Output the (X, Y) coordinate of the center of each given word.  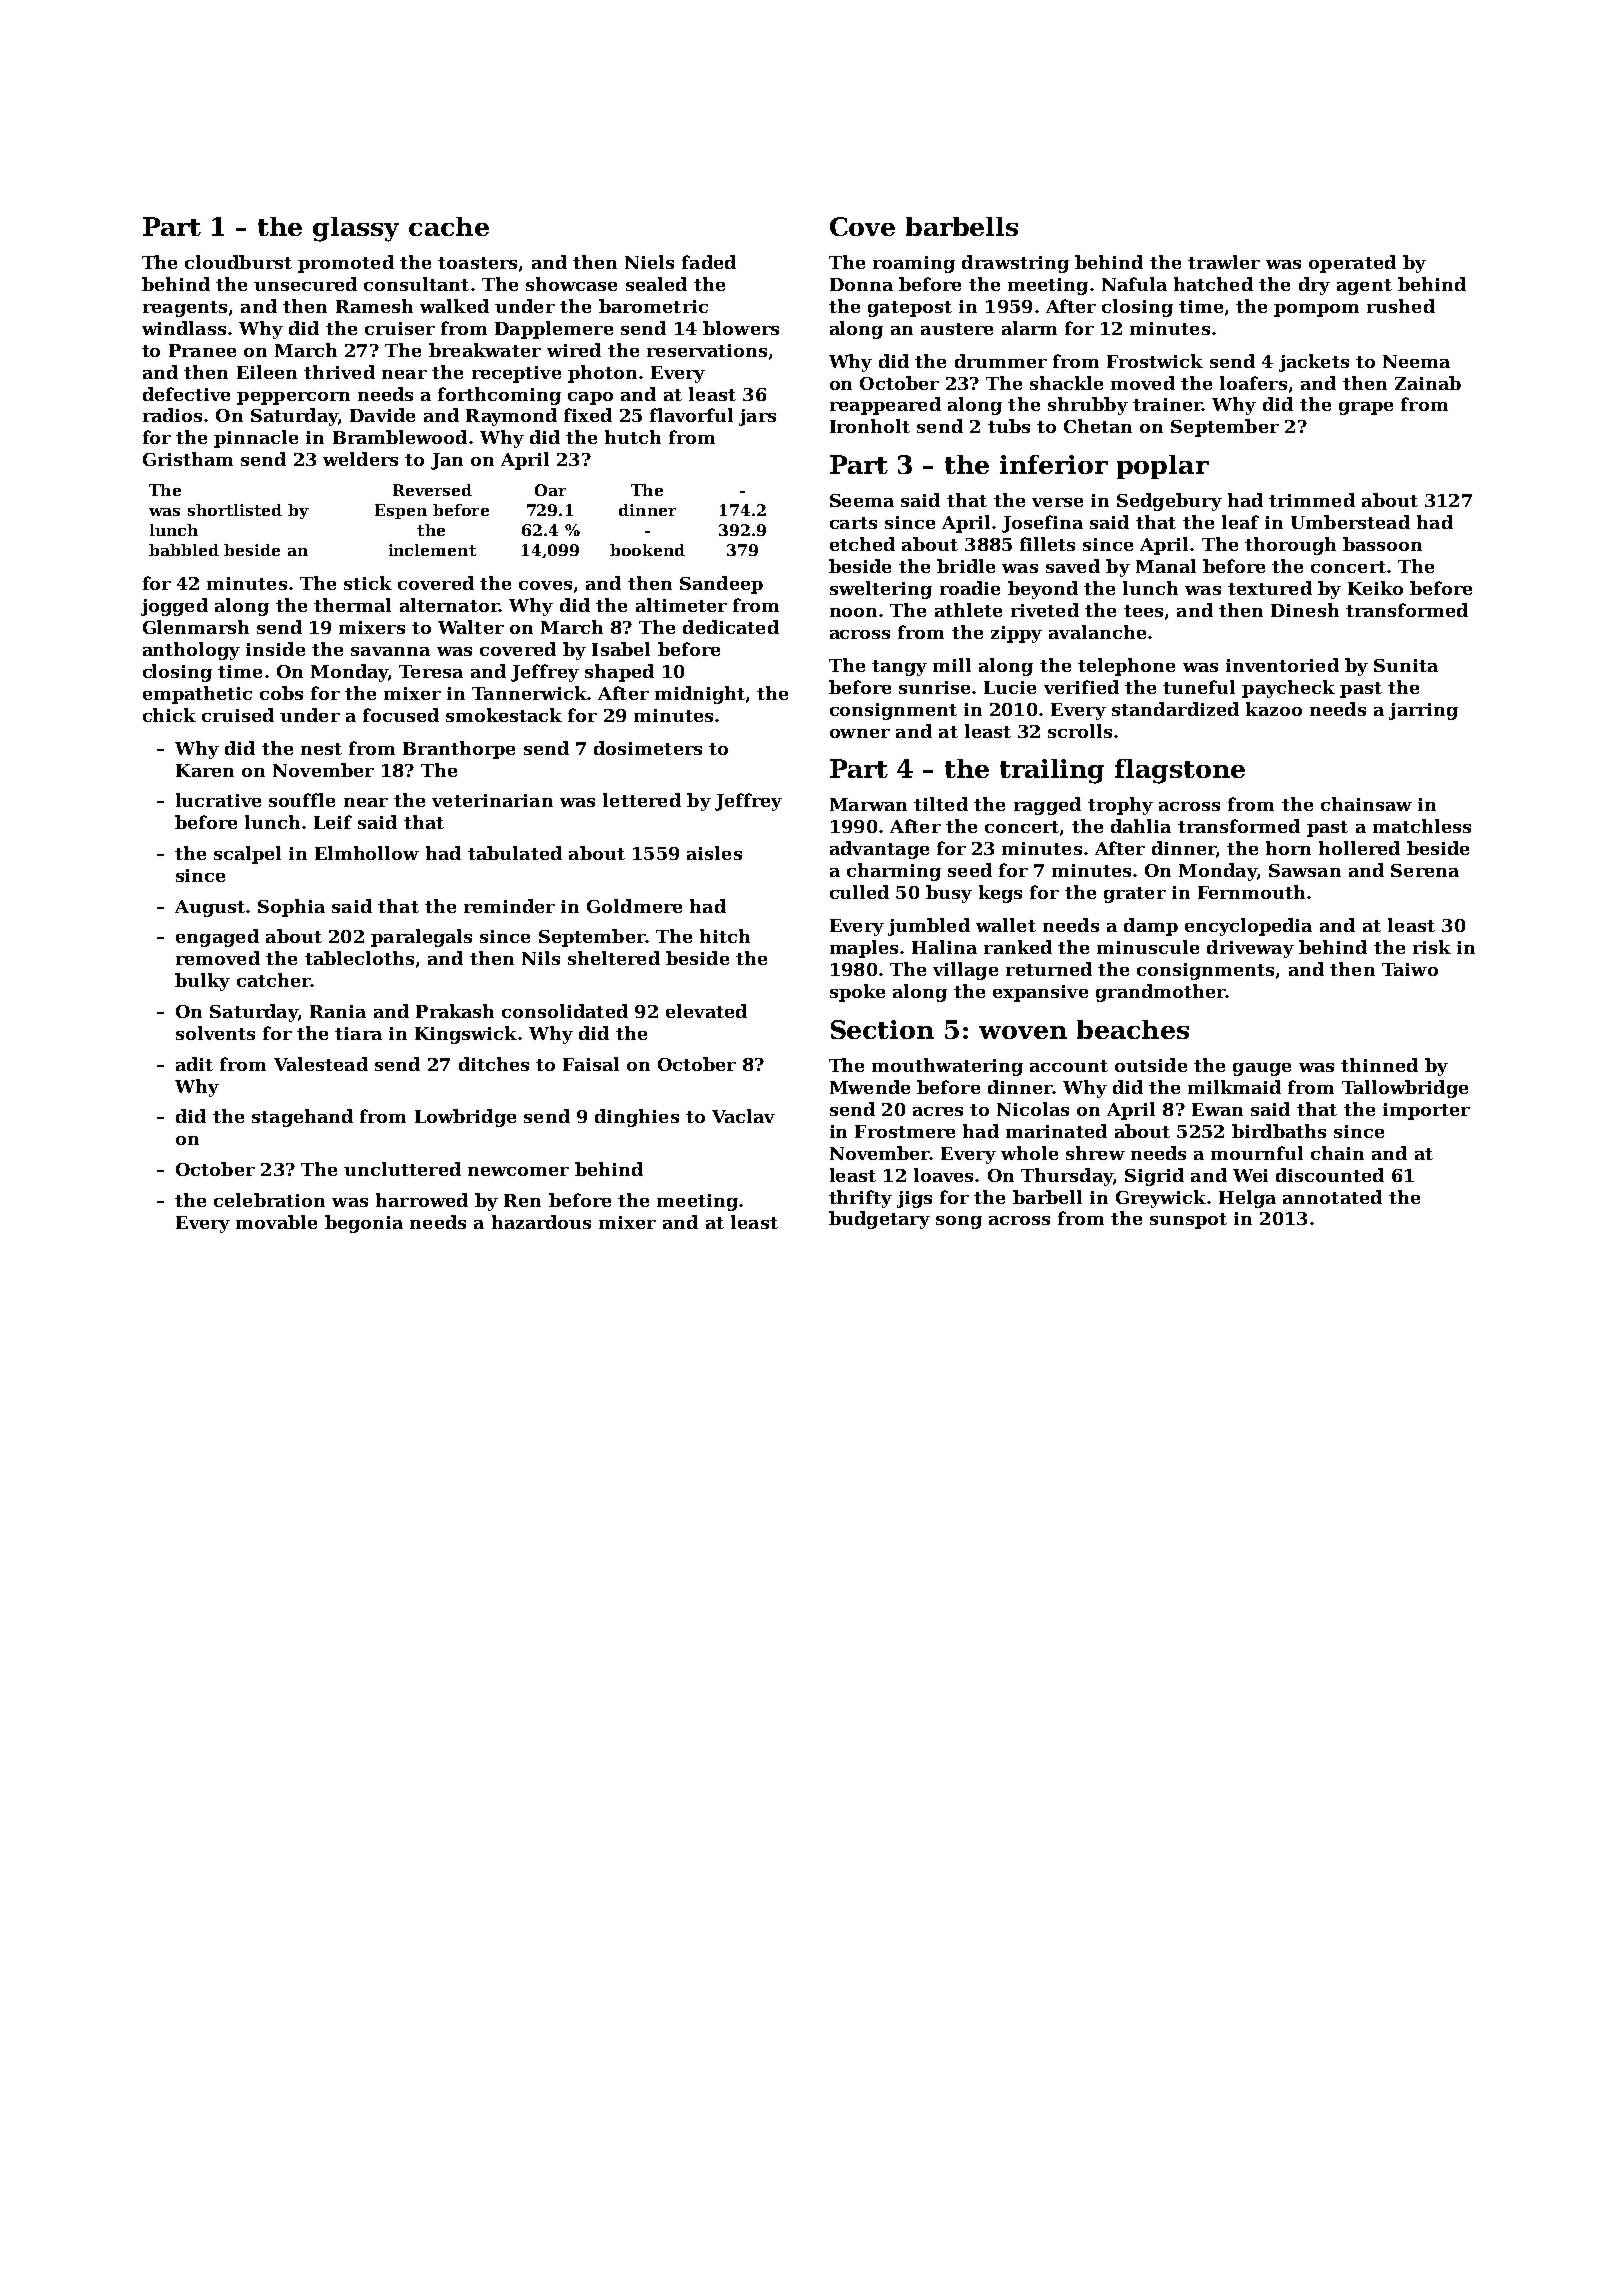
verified (1081, 687)
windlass (184, 328)
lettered (642, 800)
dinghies (637, 1118)
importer (1426, 1111)
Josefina (1042, 524)
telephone (1126, 667)
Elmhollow (367, 853)
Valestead (321, 1064)
